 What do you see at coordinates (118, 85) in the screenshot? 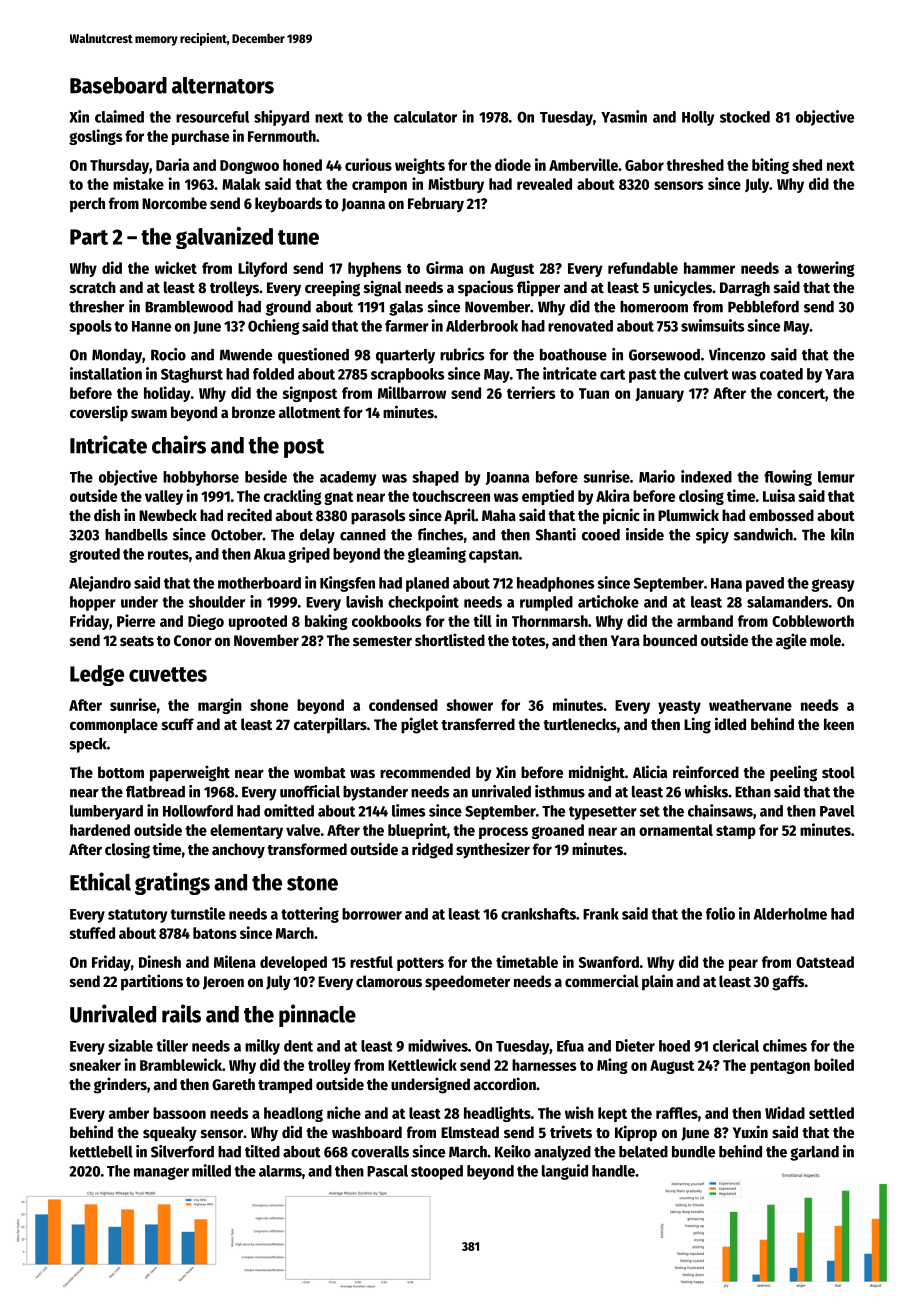
I see `Baseboard` at bounding box center [118, 85].
